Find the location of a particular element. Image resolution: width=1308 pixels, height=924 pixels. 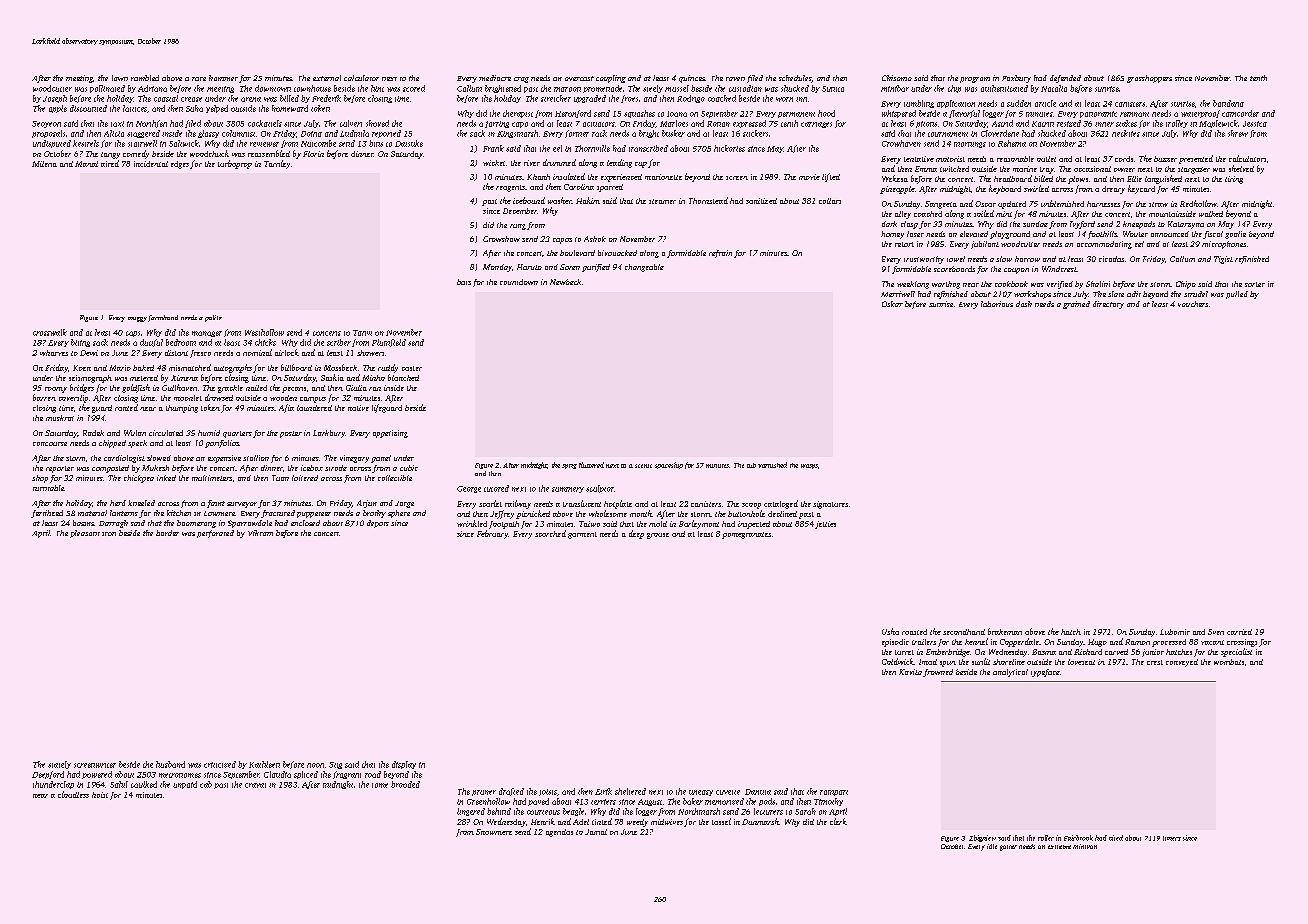

Chisomo is located at coordinates (897, 78).
